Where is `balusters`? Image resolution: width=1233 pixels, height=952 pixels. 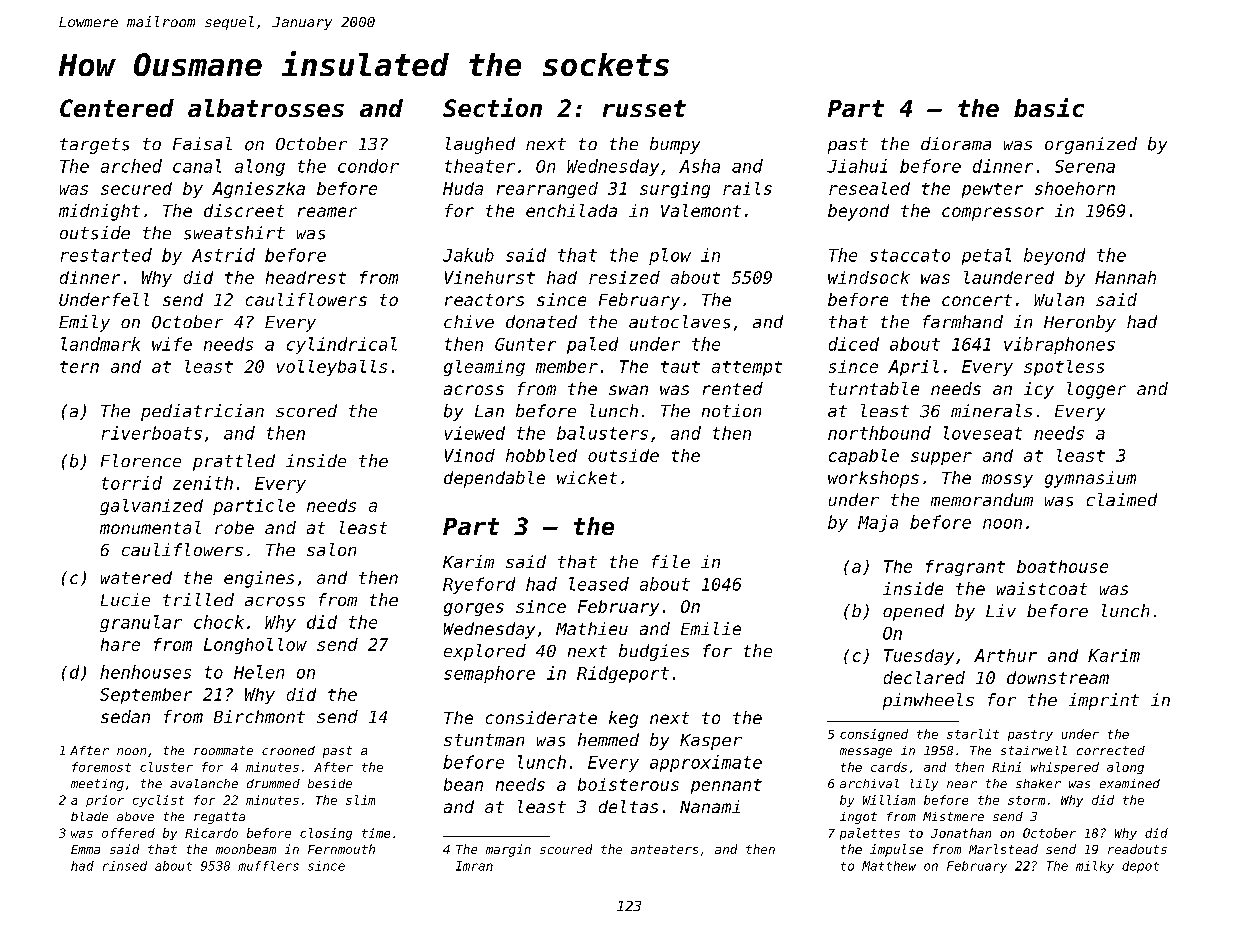 balusters is located at coordinates (602, 433).
